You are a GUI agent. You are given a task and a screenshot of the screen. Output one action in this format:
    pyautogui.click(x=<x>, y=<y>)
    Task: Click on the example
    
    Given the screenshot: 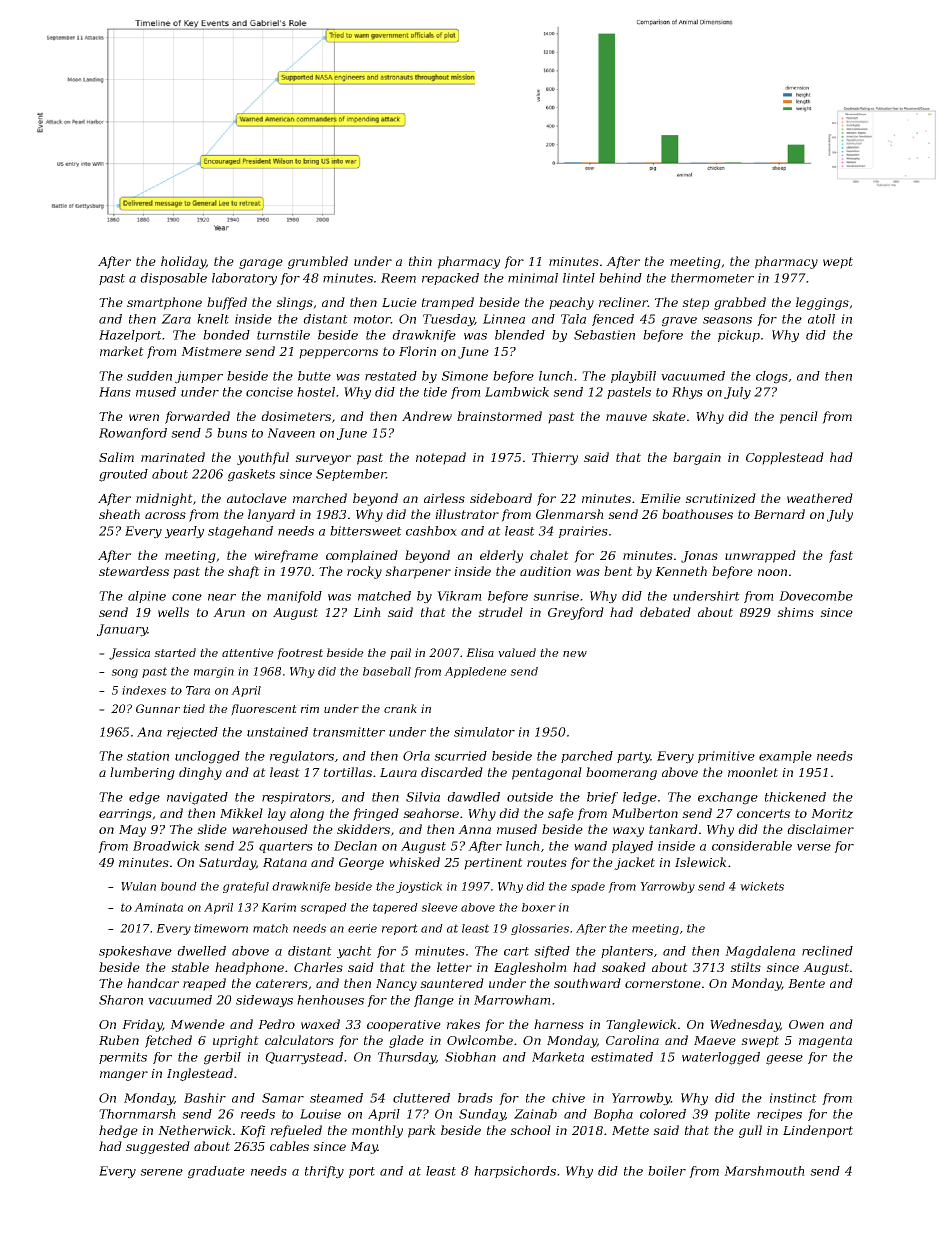 What is the action you would take?
    pyautogui.click(x=785, y=757)
